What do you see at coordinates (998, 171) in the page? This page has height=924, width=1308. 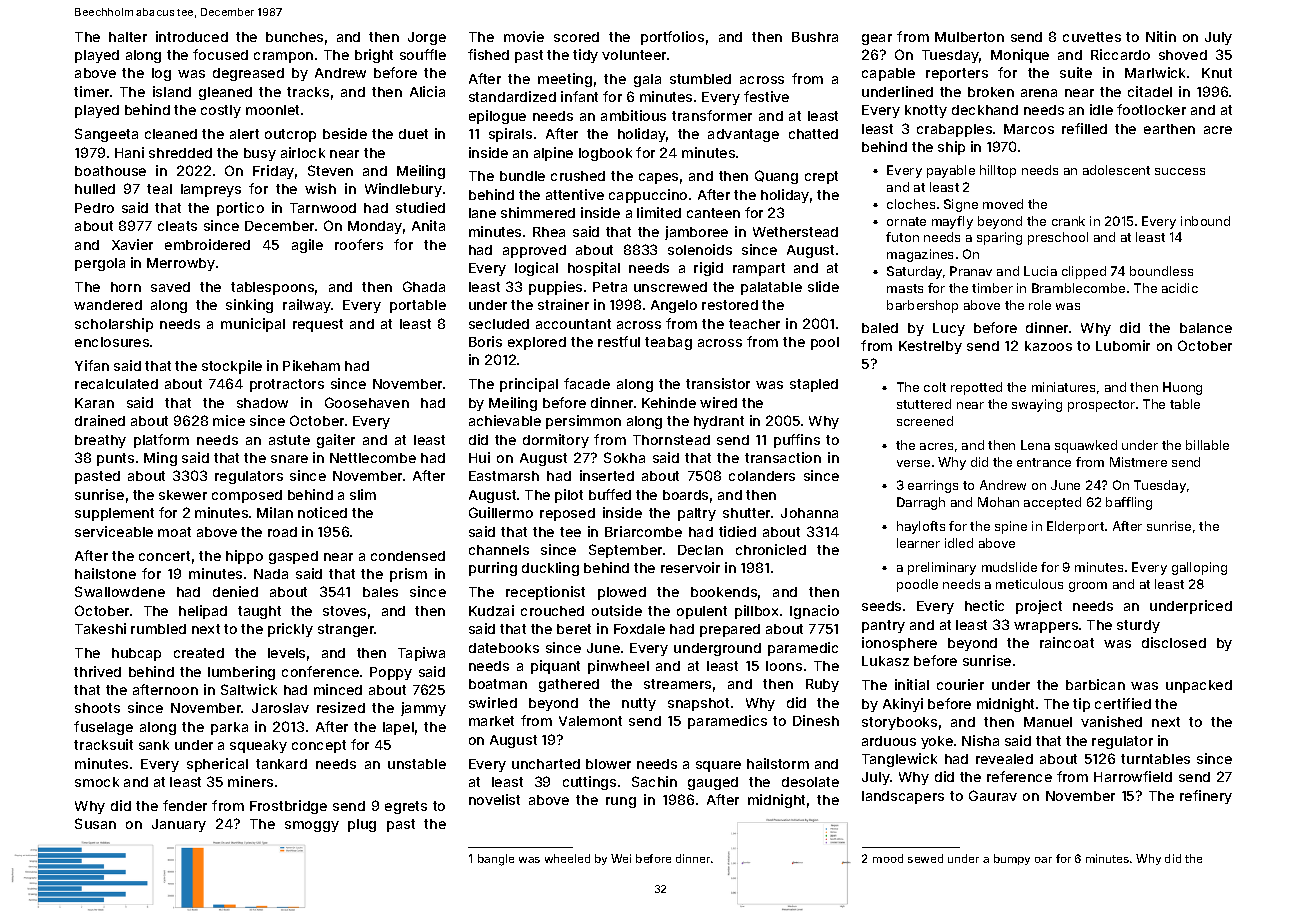 I see `hilltop` at bounding box center [998, 171].
